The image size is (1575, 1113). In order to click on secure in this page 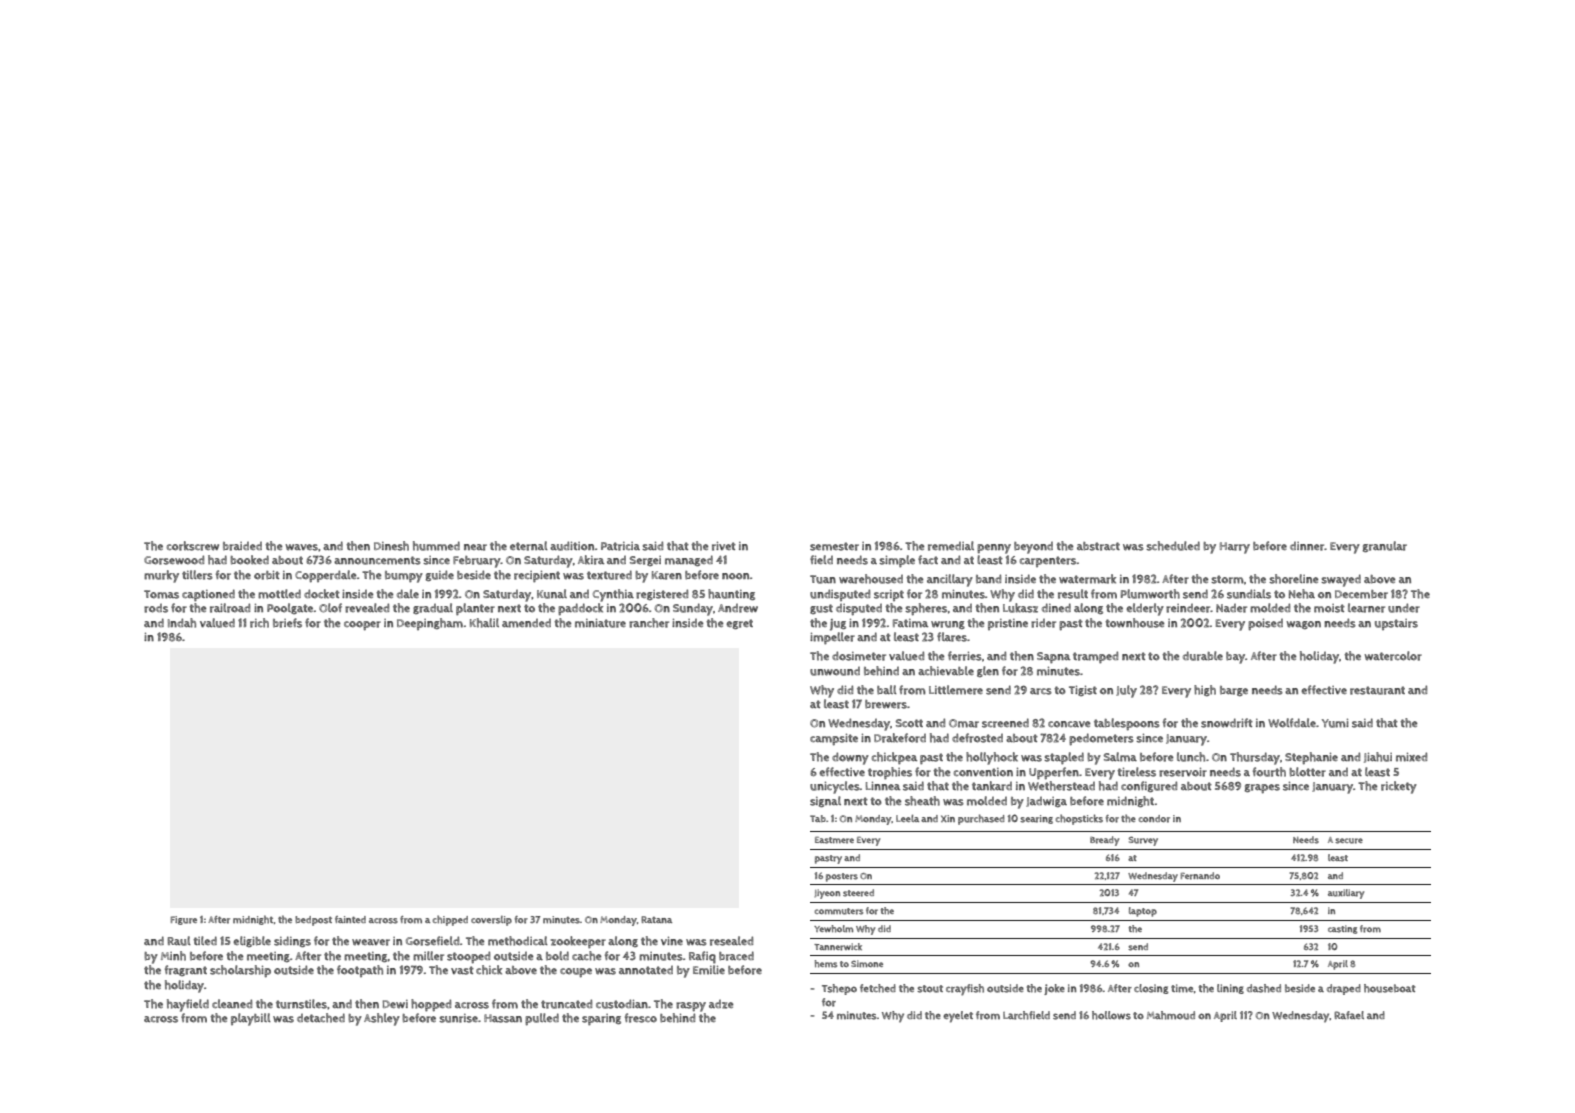, I will do `click(1349, 841)`.
